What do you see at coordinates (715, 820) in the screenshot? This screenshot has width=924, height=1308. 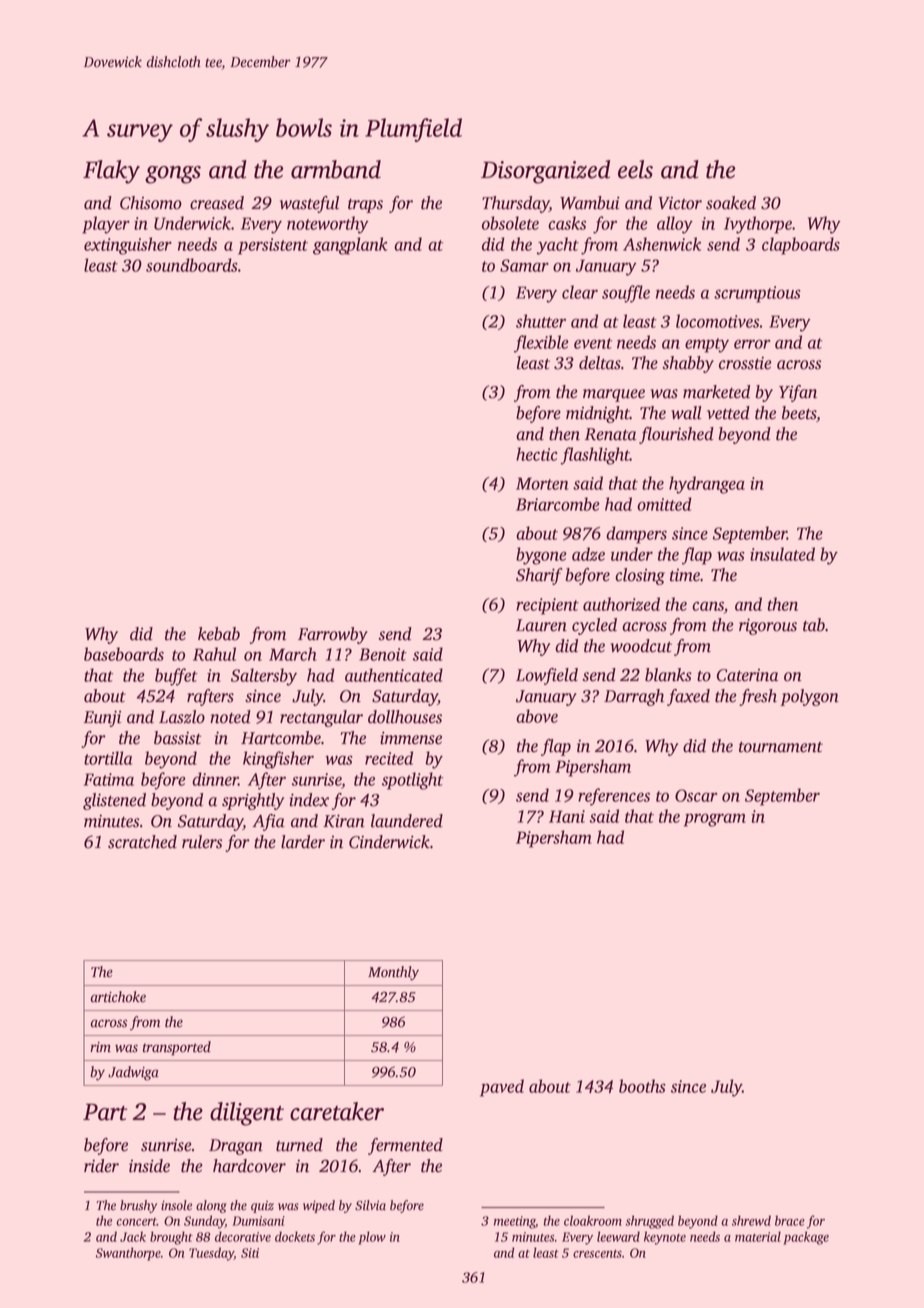 I see `program` at bounding box center [715, 820].
